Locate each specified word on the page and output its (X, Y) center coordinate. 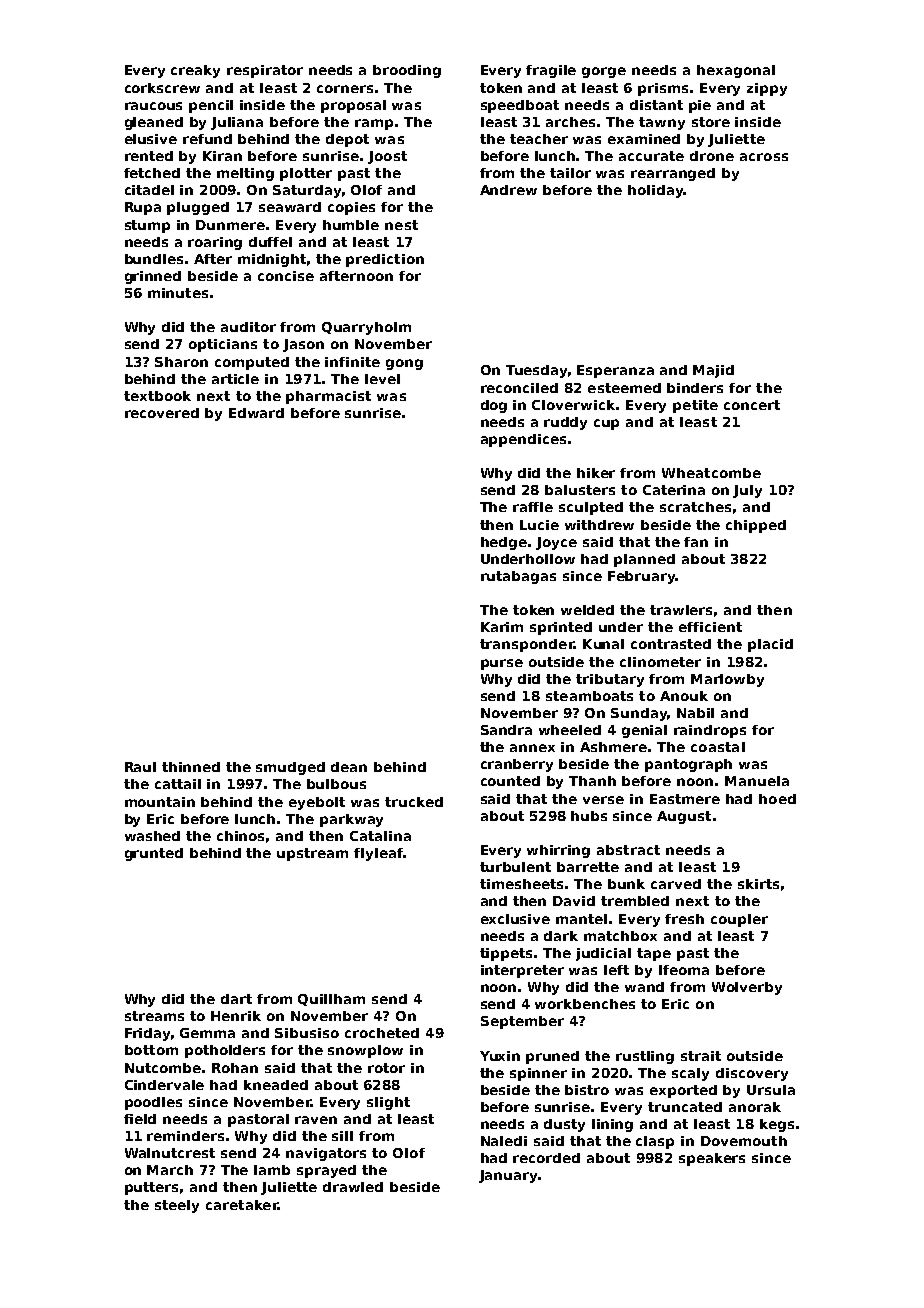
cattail (178, 784)
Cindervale (164, 1085)
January (508, 1176)
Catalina (380, 836)
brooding (407, 71)
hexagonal (736, 71)
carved (676, 884)
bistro (587, 1090)
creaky (195, 71)
